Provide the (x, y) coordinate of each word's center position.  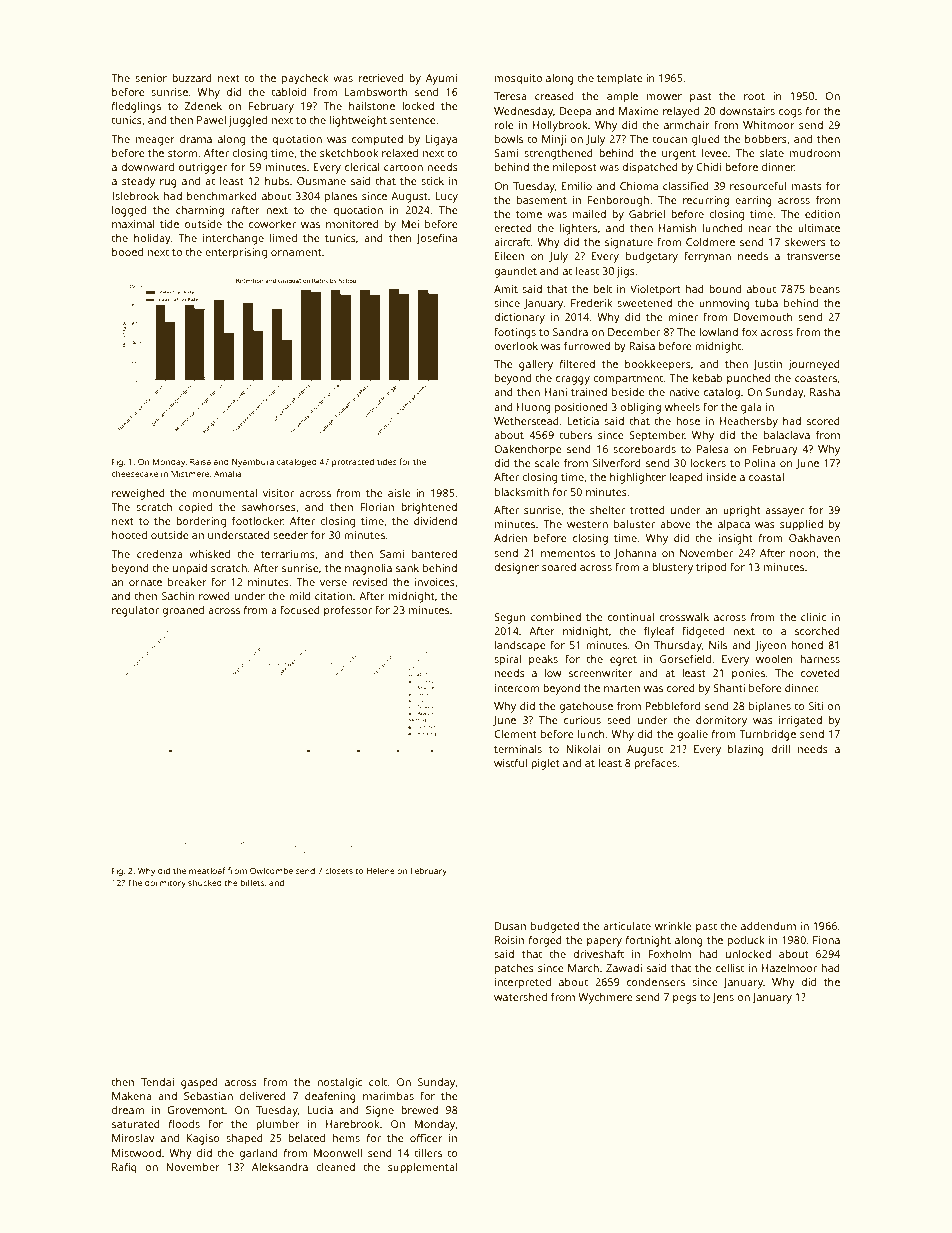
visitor (278, 493)
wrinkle (673, 926)
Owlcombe (271, 870)
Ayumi (441, 79)
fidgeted (703, 632)
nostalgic (339, 1083)
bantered (434, 554)
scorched (817, 631)
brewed (419, 1110)
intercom (517, 688)
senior (151, 78)
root (754, 96)
